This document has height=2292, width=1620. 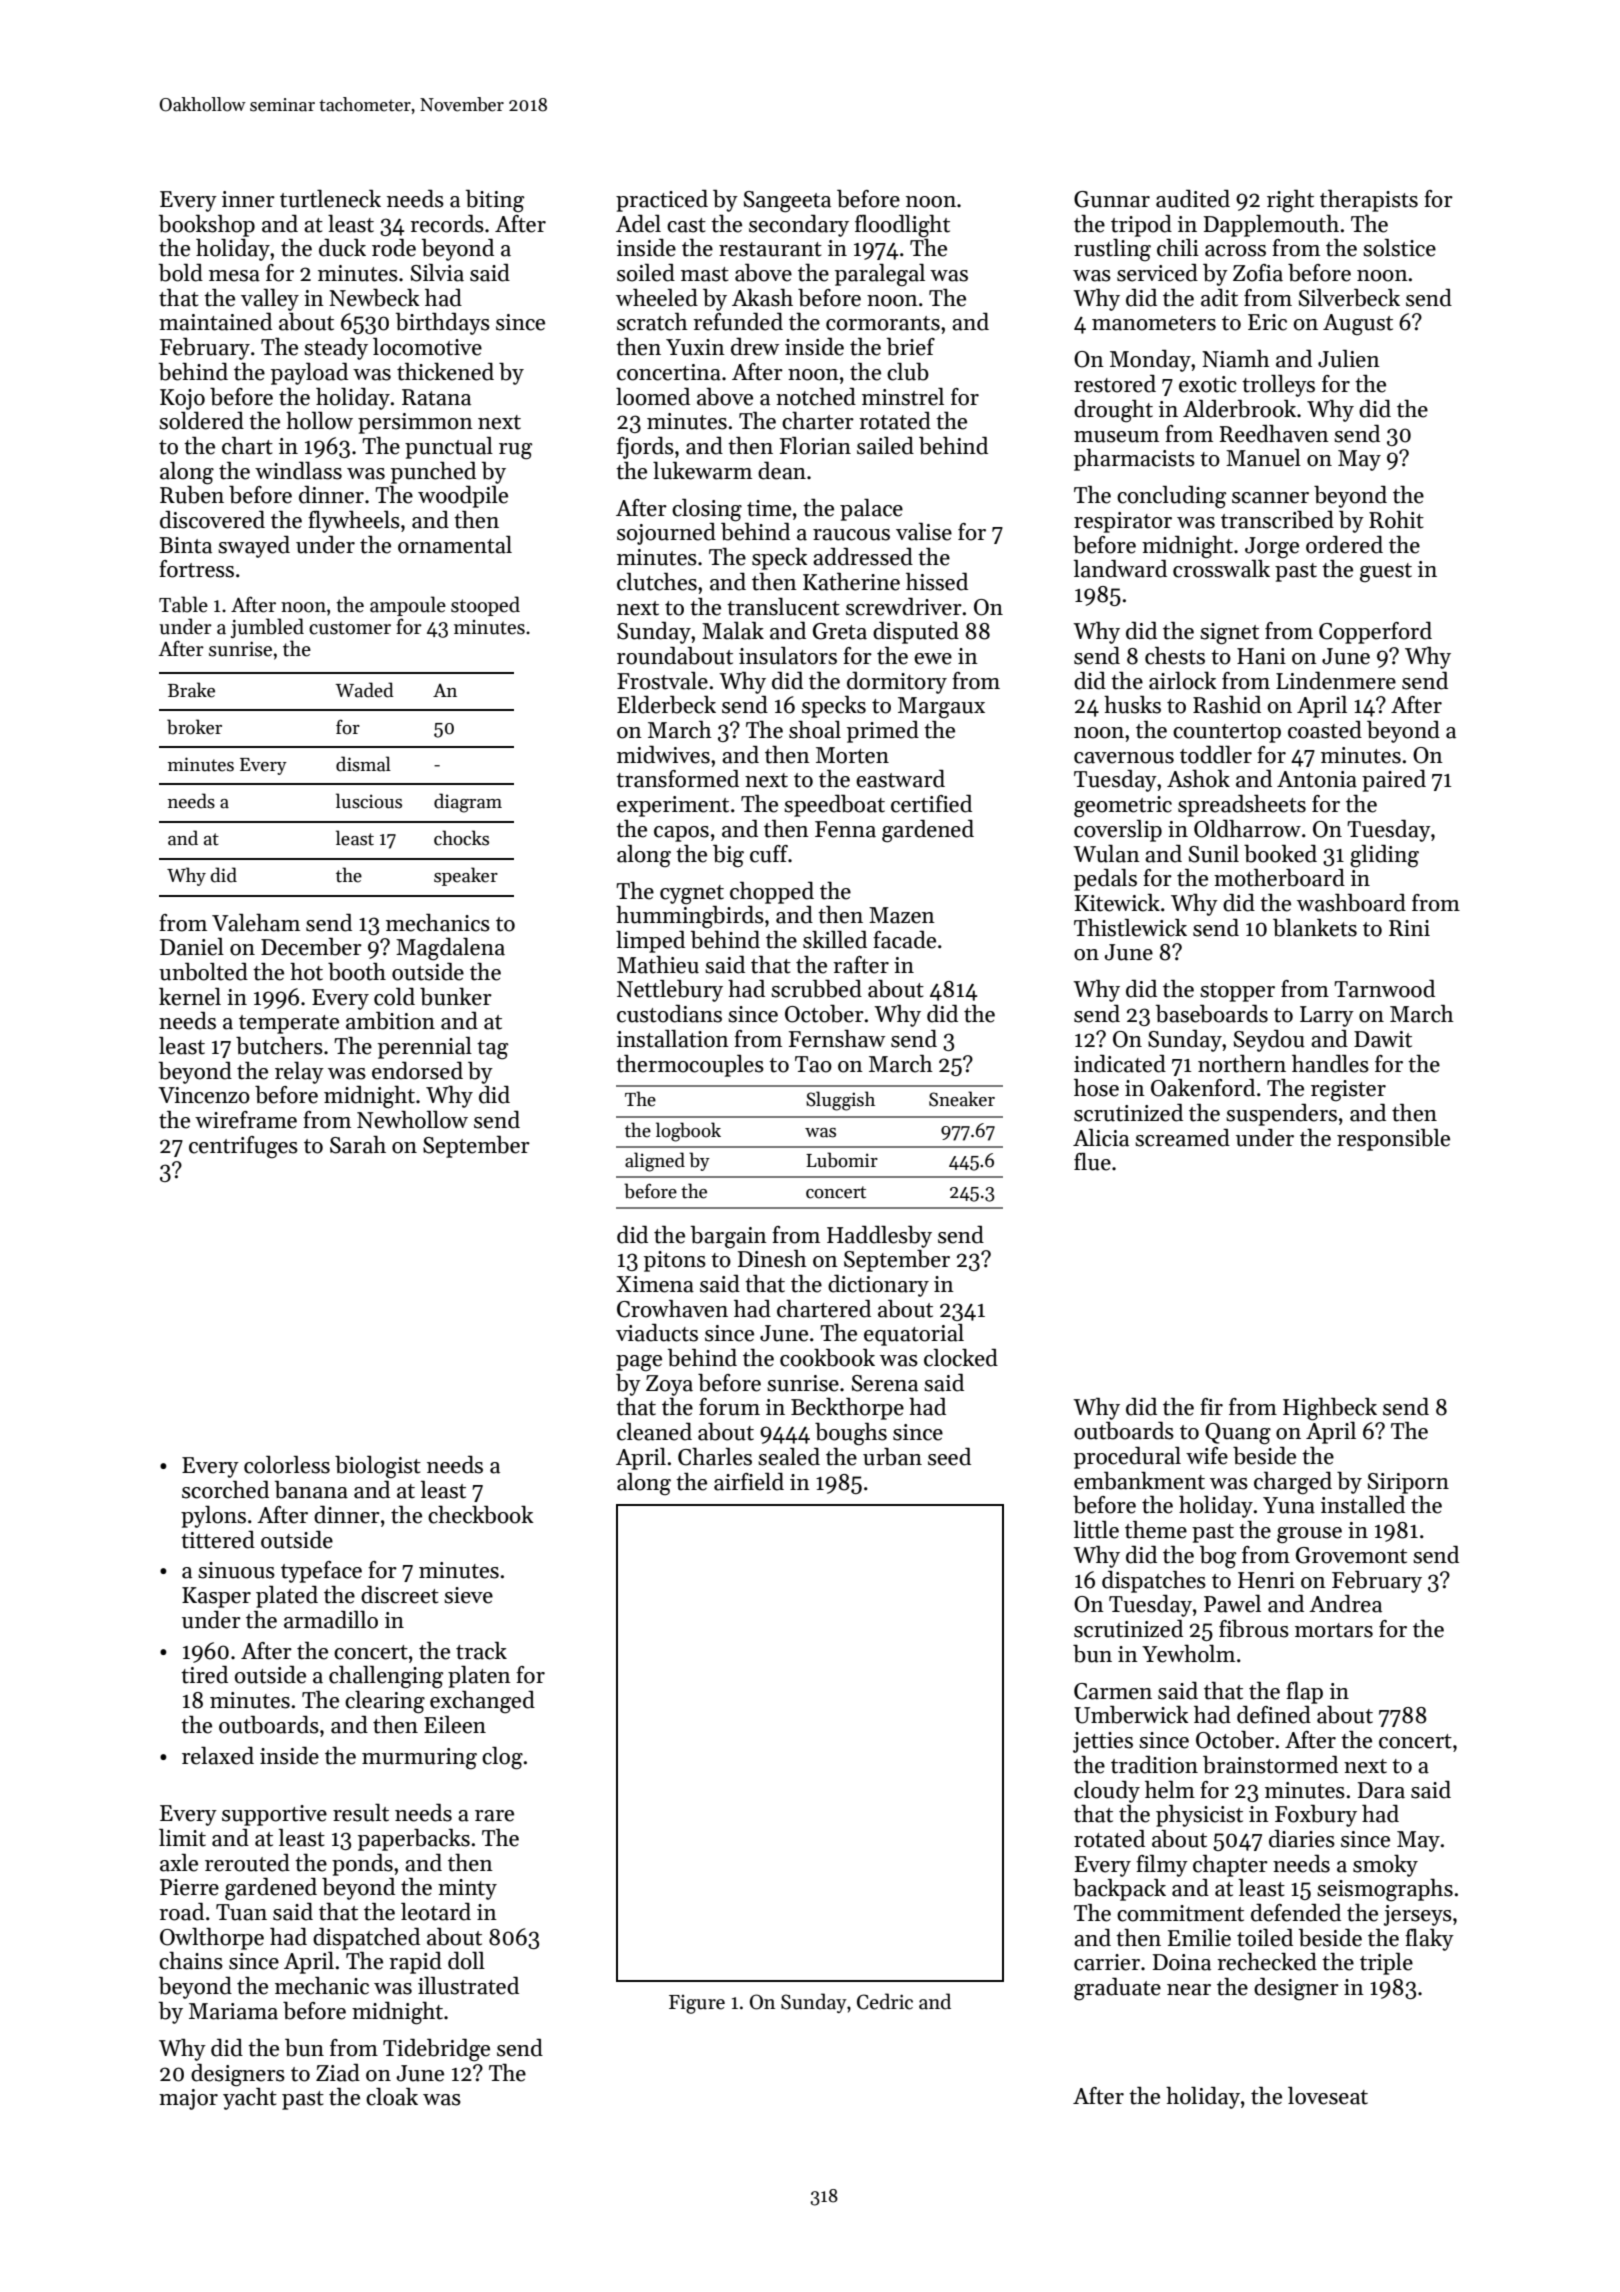 What do you see at coordinates (655, 1162) in the document?
I see `aligned` at bounding box center [655, 1162].
